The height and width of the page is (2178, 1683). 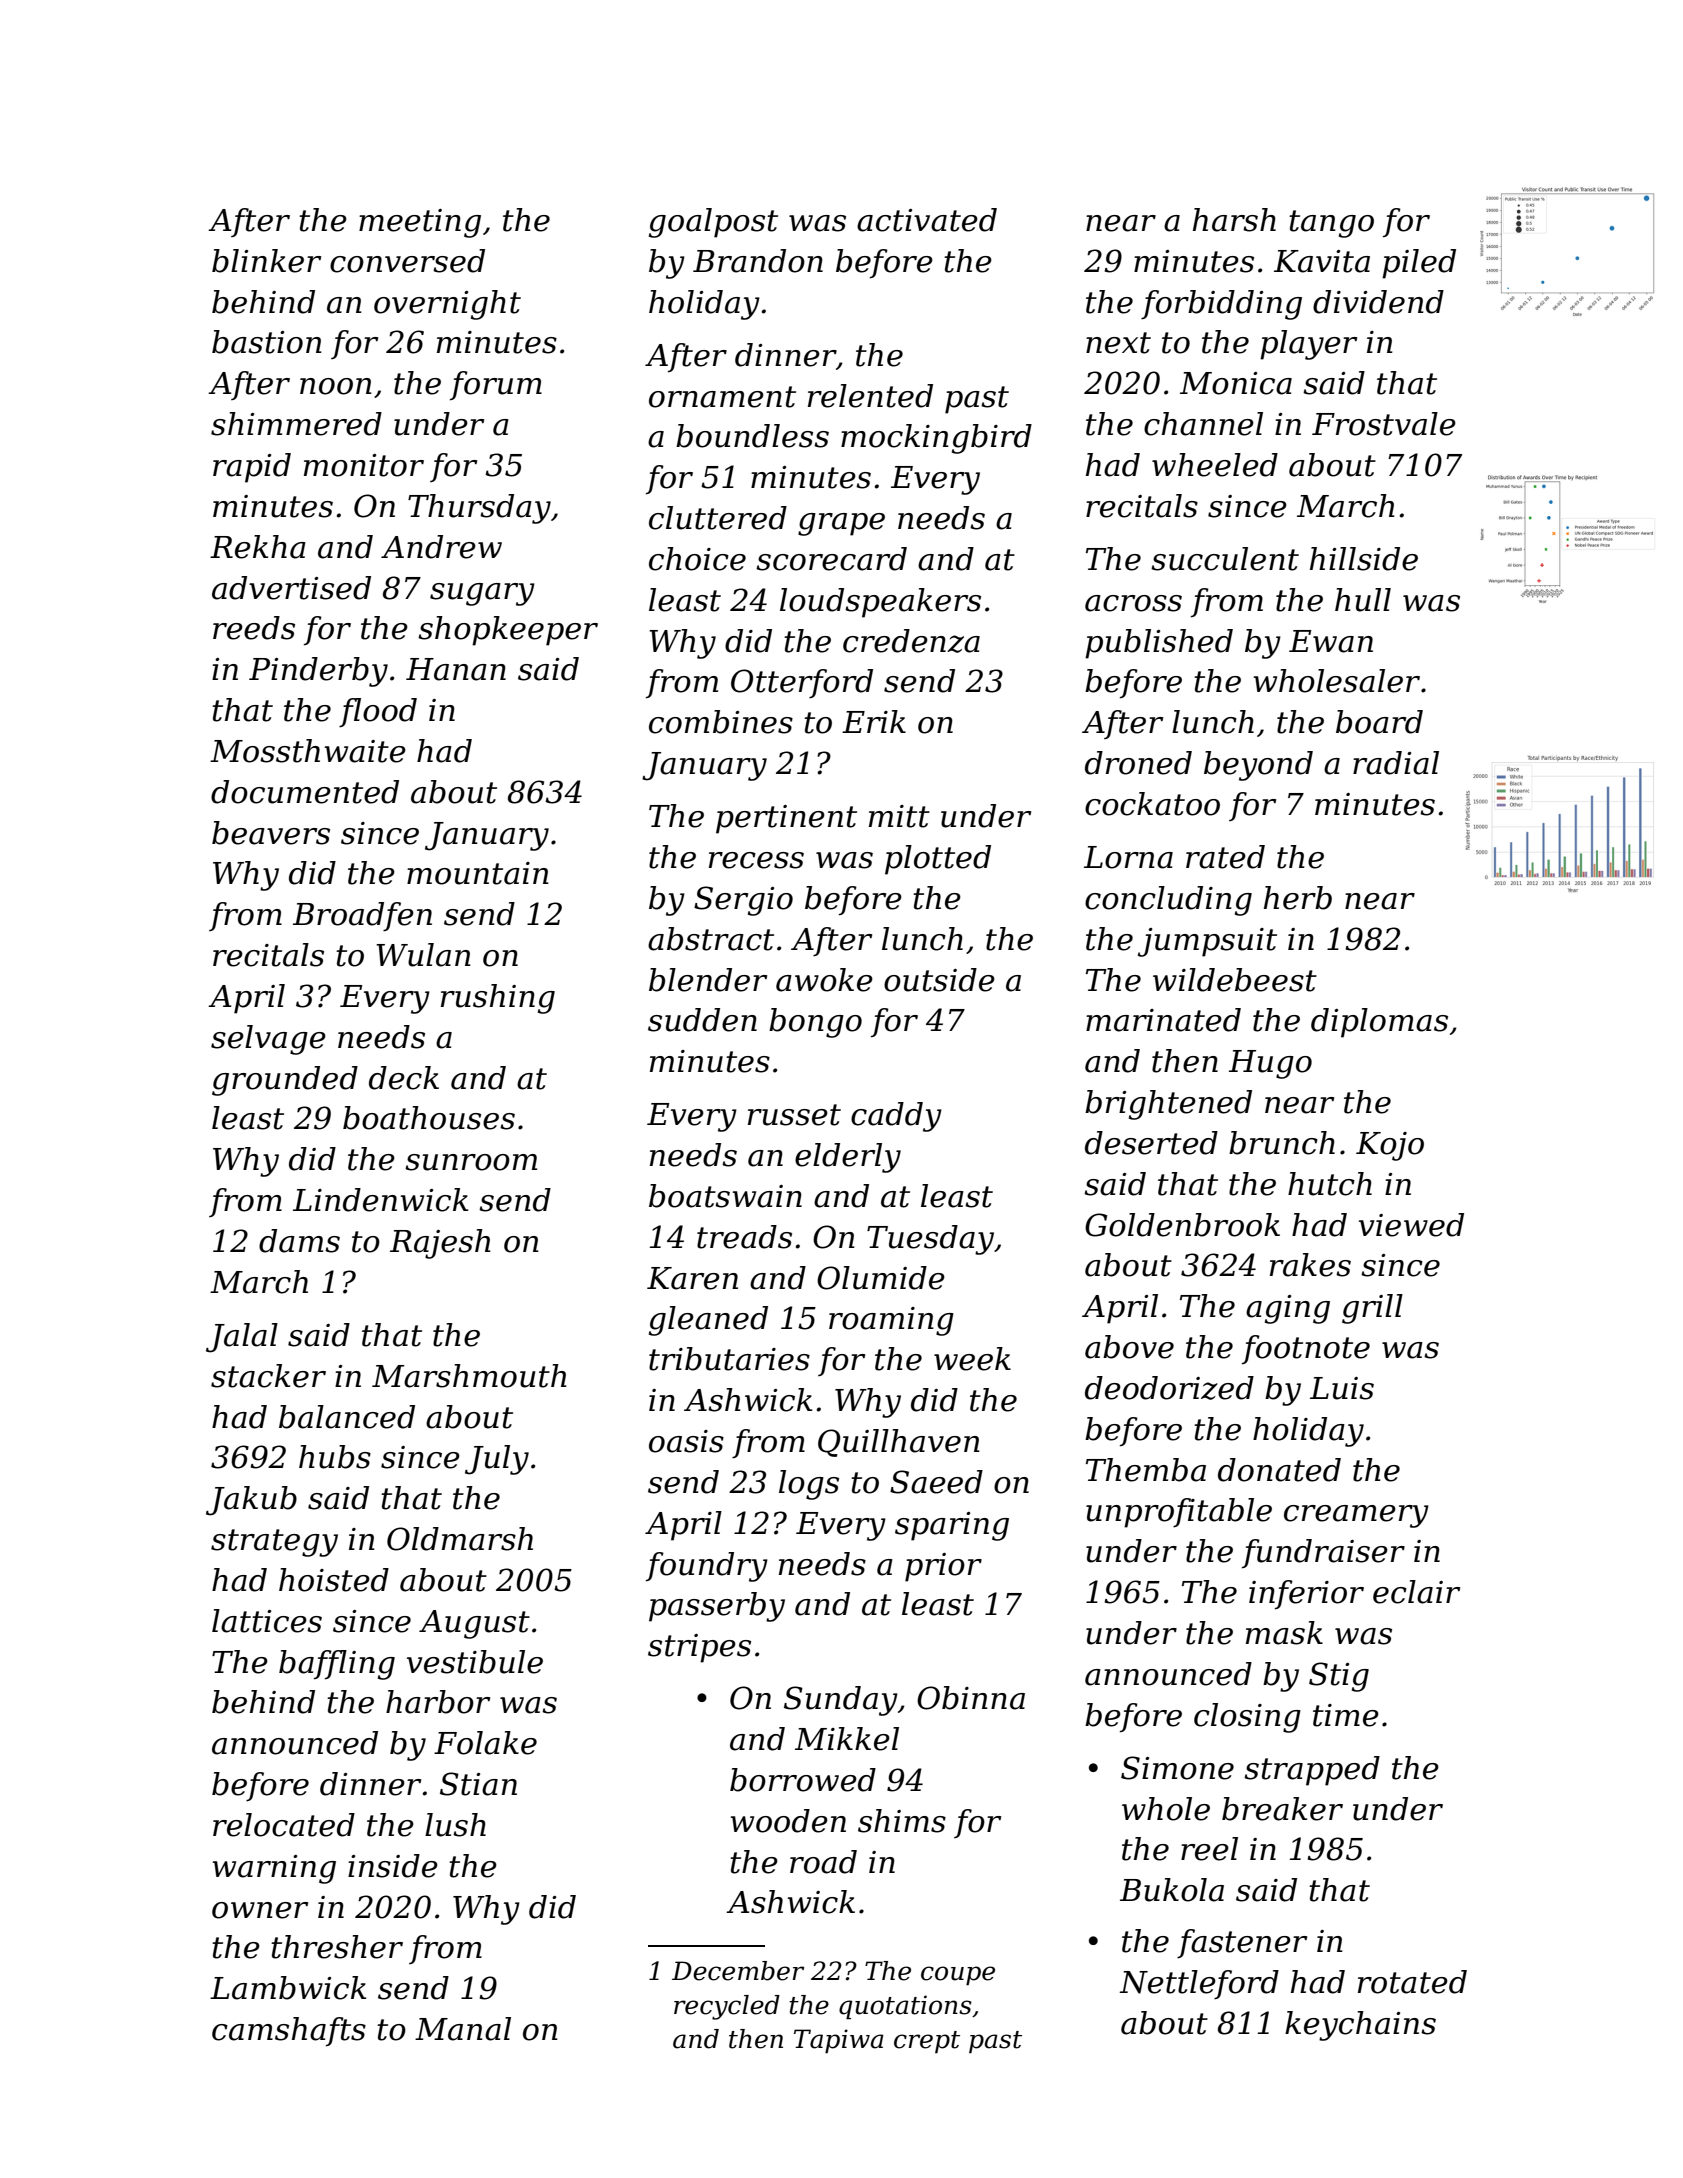 I want to click on owner, so click(x=260, y=1910).
